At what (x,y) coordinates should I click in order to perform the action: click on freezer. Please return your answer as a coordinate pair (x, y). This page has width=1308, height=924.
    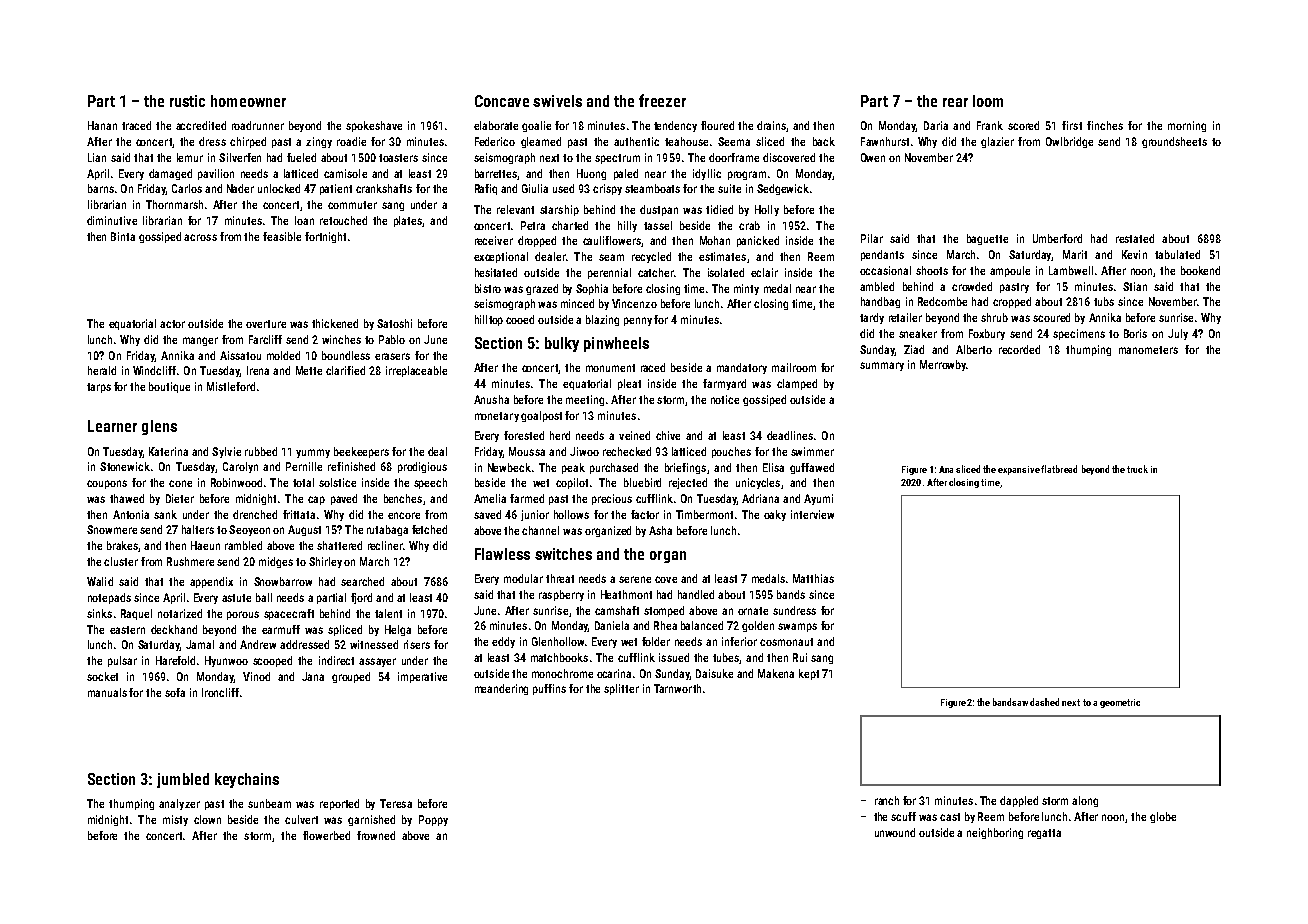
    Looking at the image, I should click on (662, 100).
